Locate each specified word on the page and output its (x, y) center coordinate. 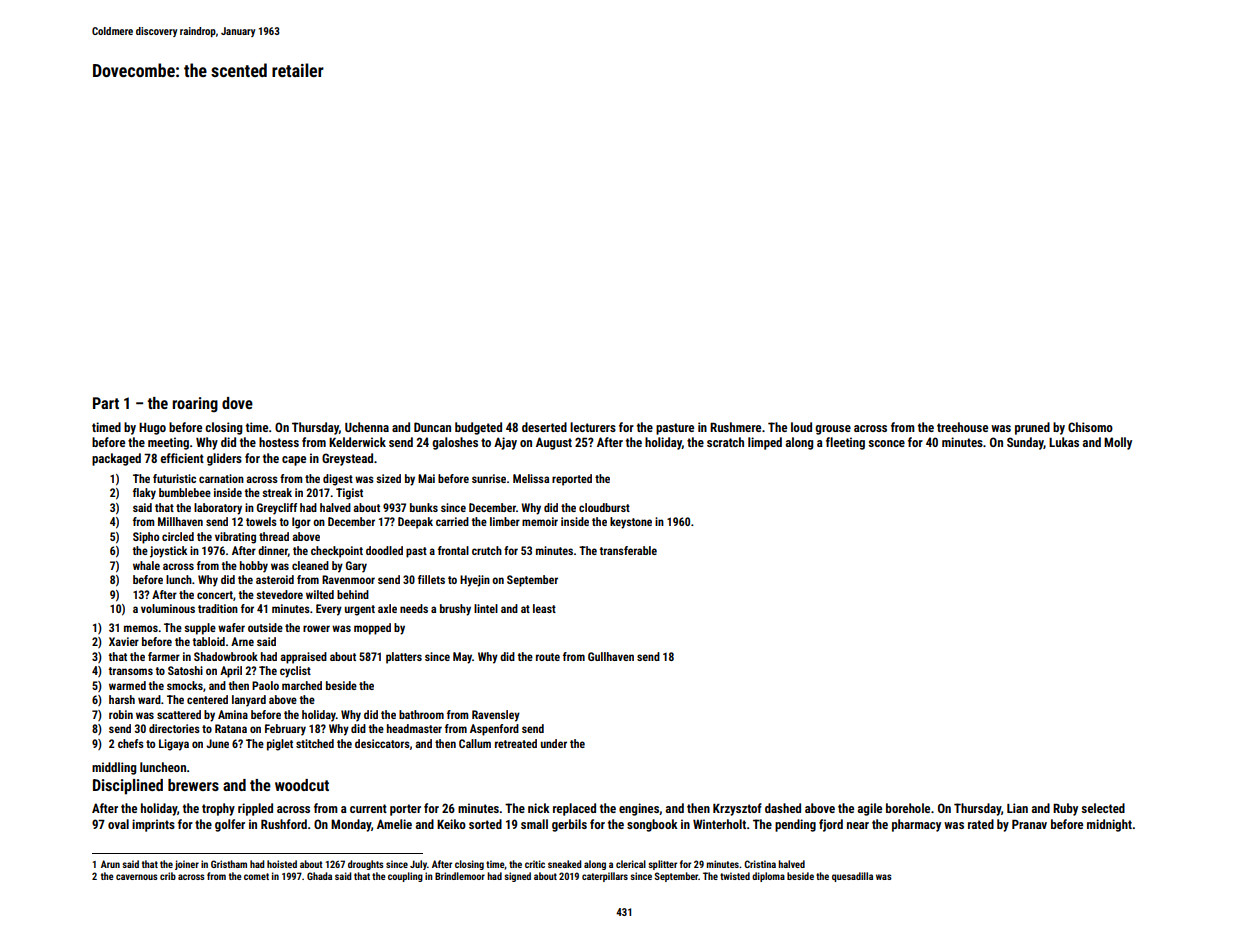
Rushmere (735, 427)
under (554, 743)
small (534, 824)
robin (121, 714)
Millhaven (180, 521)
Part (106, 403)
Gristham (229, 864)
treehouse (962, 427)
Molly (1118, 443)
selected (1103, 808)
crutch (487, 550)
